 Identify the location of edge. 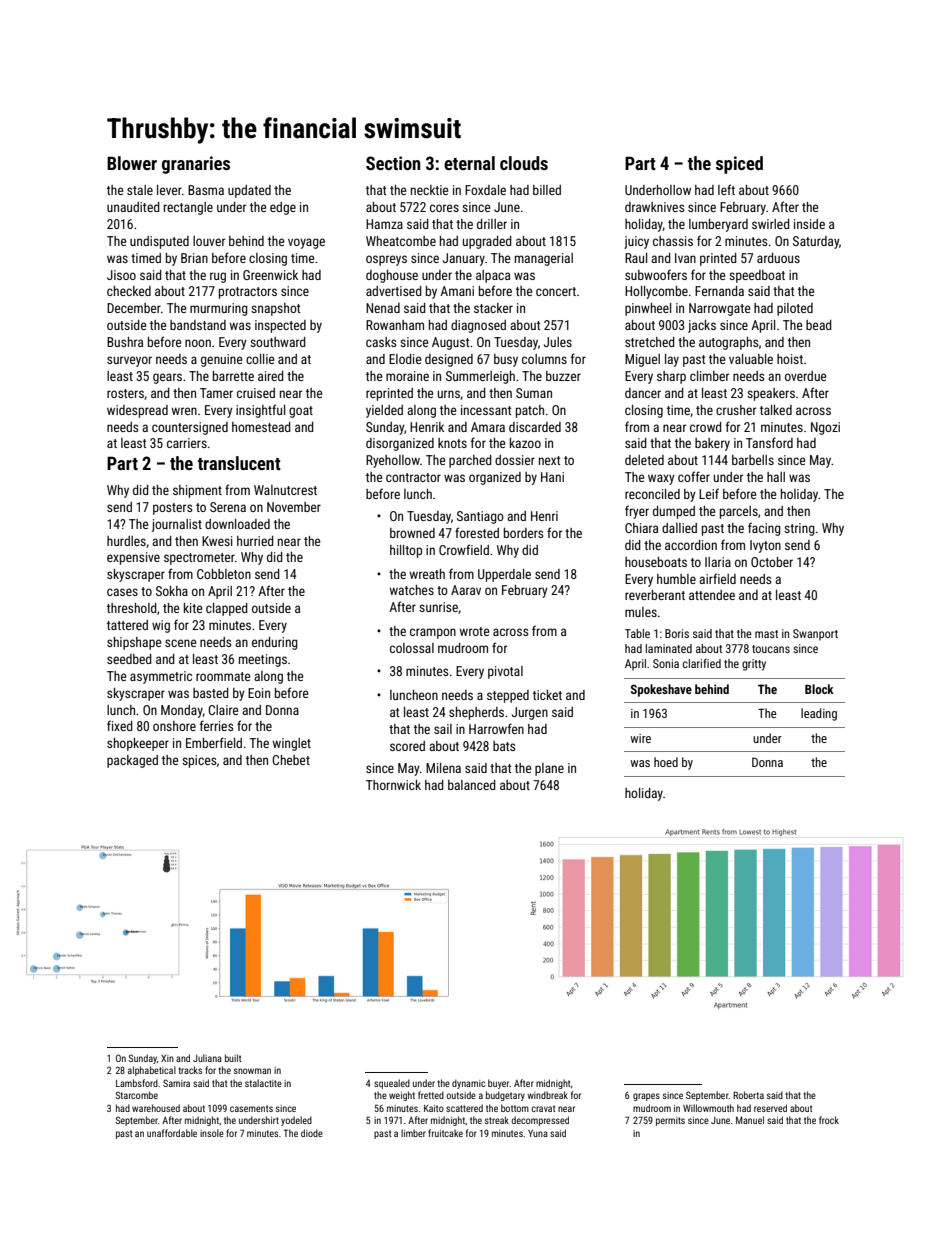
(283, 208).
